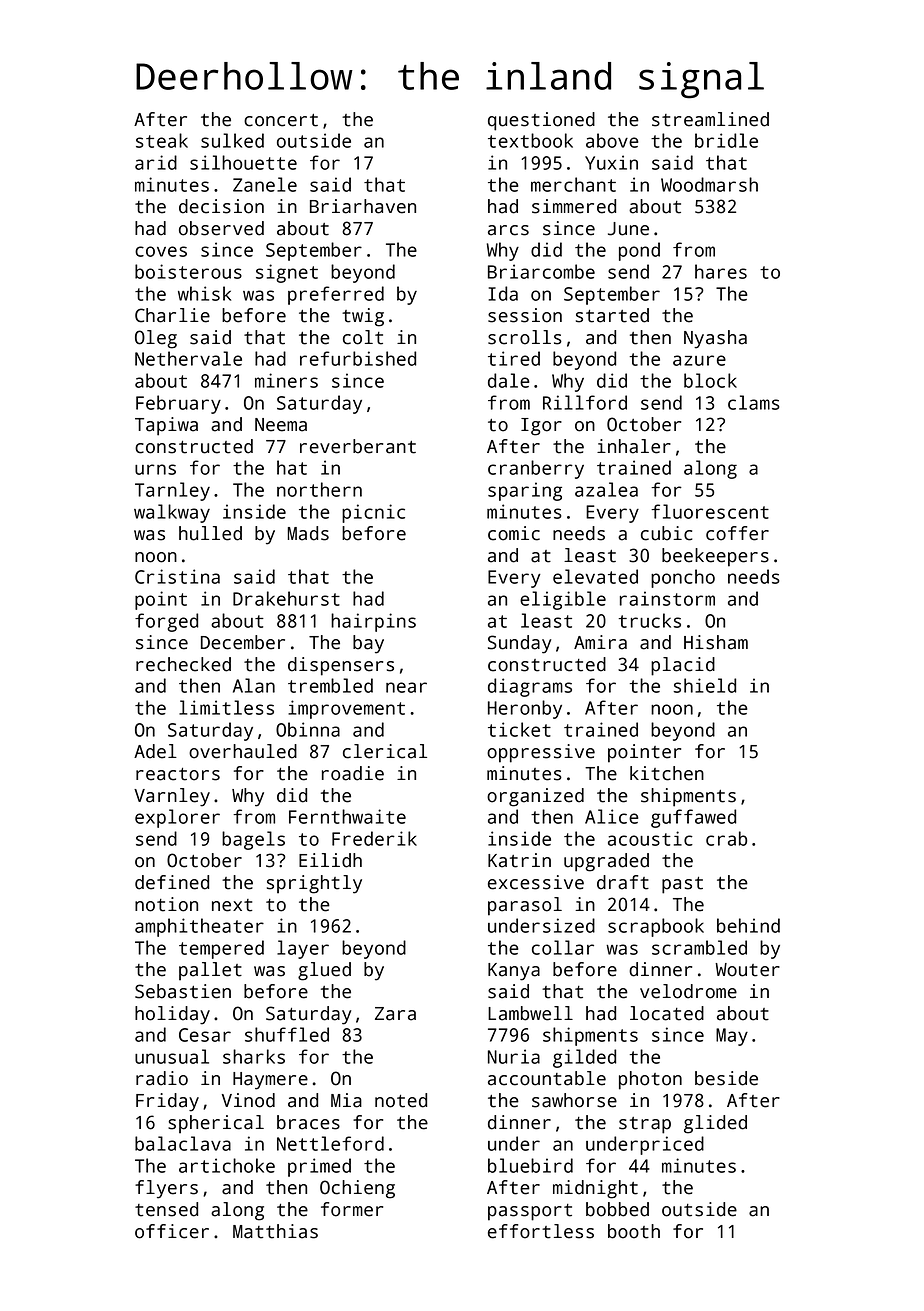 The image size is (924, 1311). Describe the element at coordinates (406, 687) in the screenshot. I see `near` at that location.
